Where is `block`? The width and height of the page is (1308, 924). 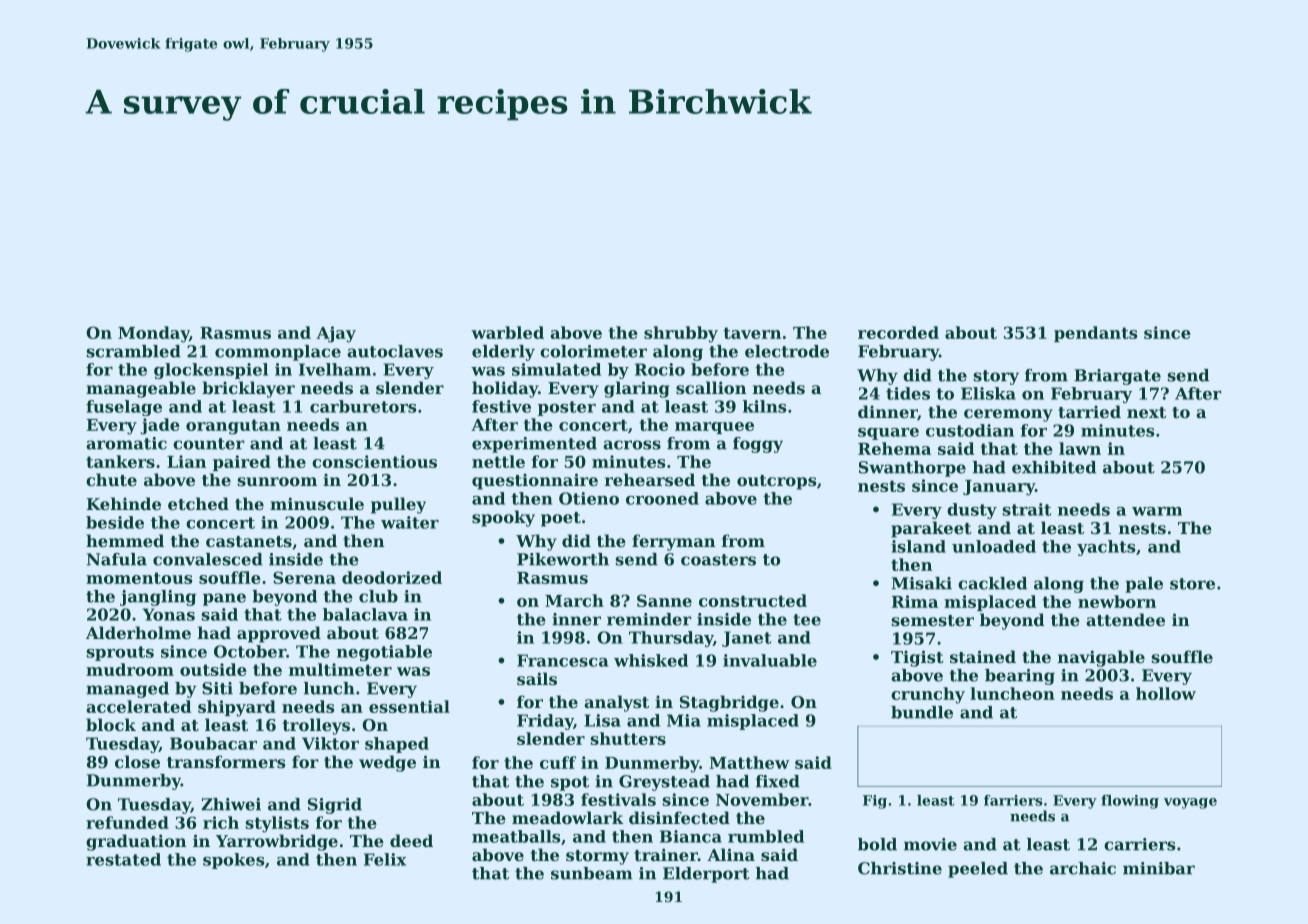 block is located at coordinates (111, 724).
